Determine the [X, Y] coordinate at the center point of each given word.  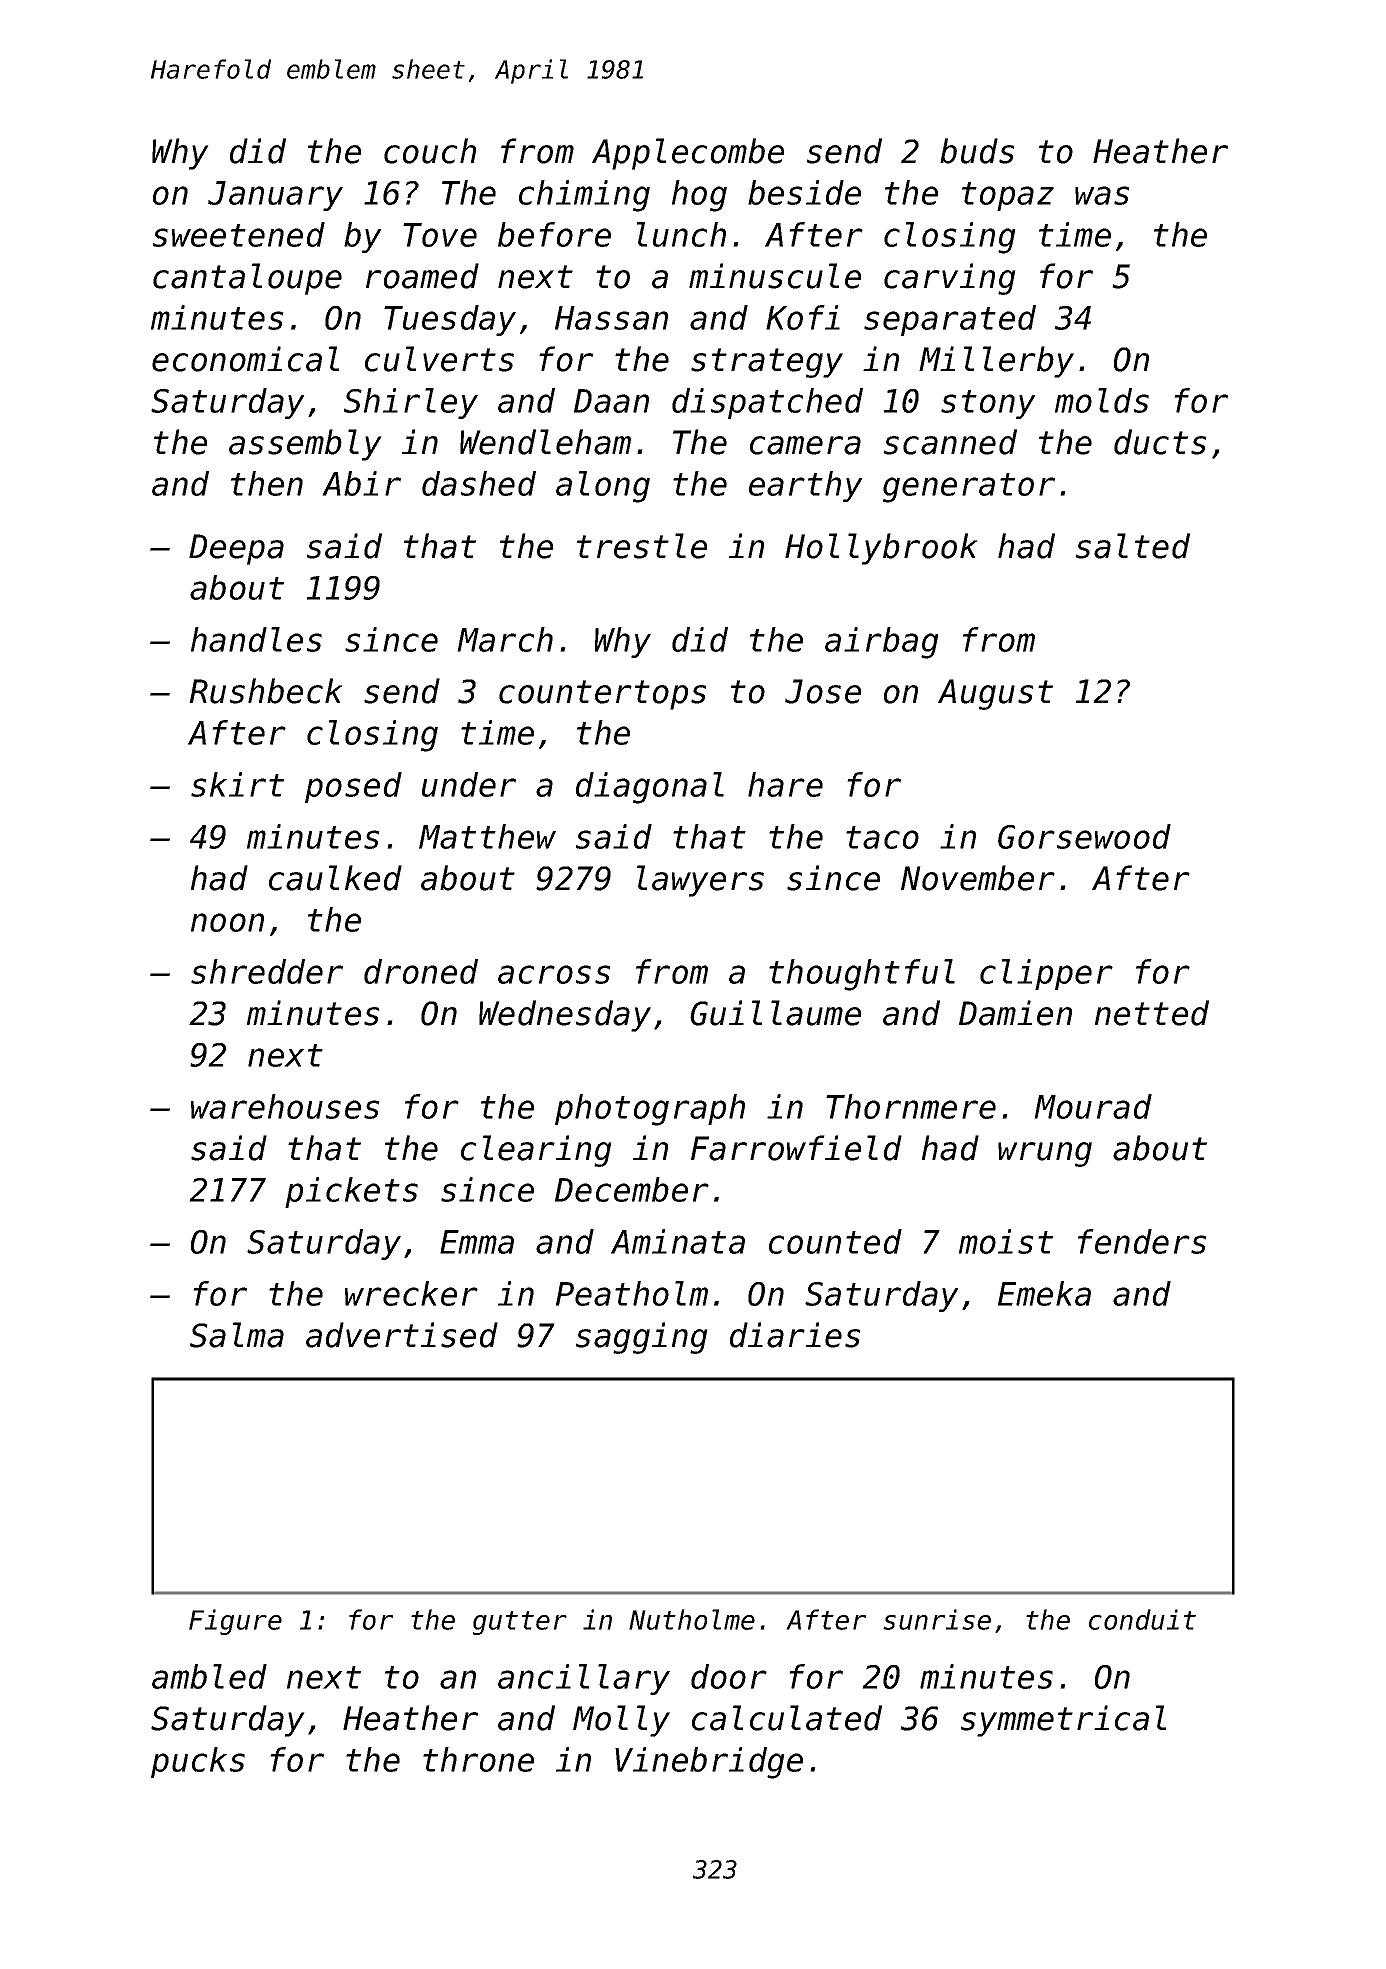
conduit [1142, 1619]
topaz [1008, 196]
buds [977, 151]
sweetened [239, 234]
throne [478, 1759]
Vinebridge [709, 1763]
